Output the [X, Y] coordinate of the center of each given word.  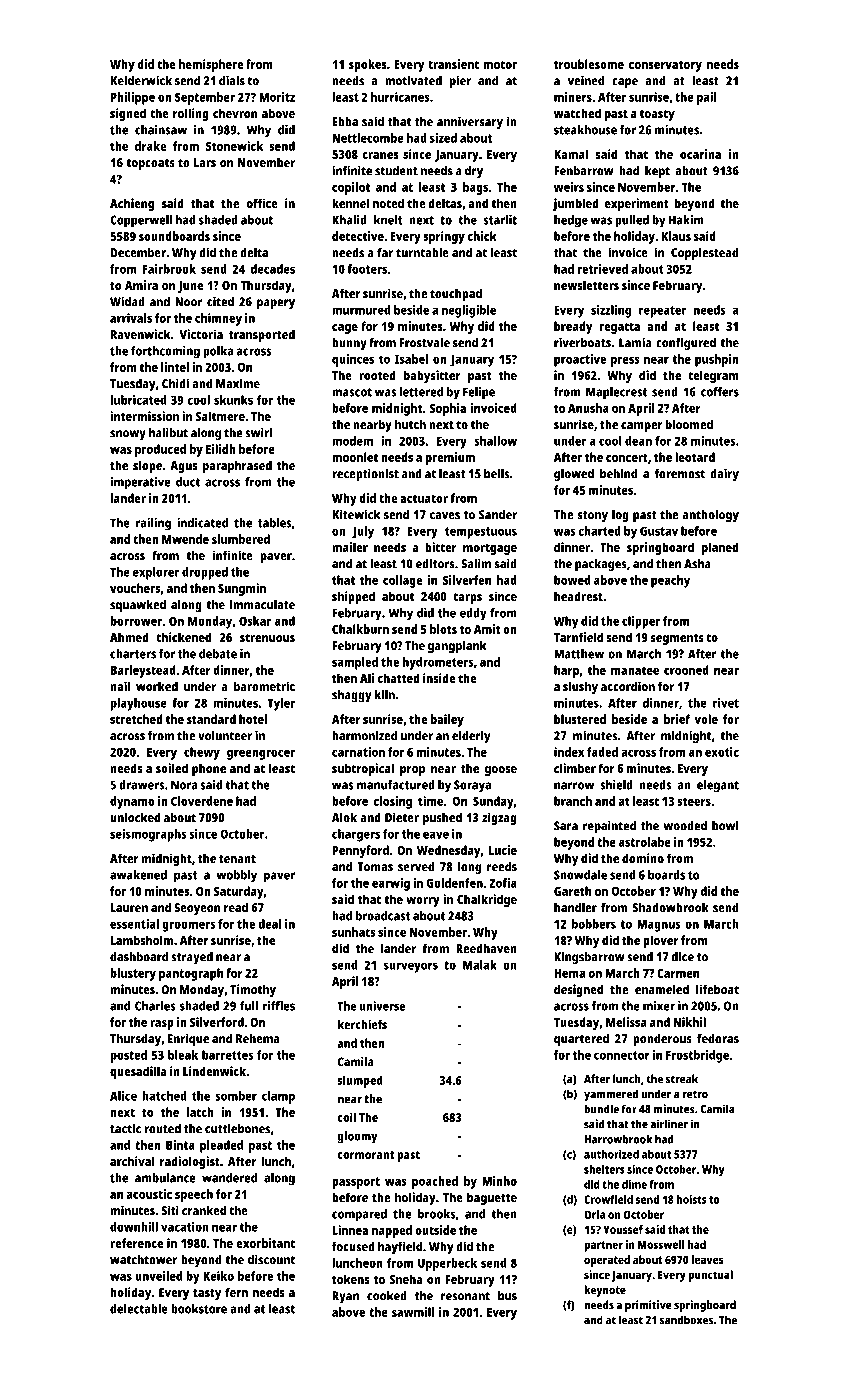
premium [450, 458]
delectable [139, 1309]
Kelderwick [141, 80]
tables [275, 523]
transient [453, 64]
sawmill [413, 1312]
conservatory [665, 66]
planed [720, 548]
